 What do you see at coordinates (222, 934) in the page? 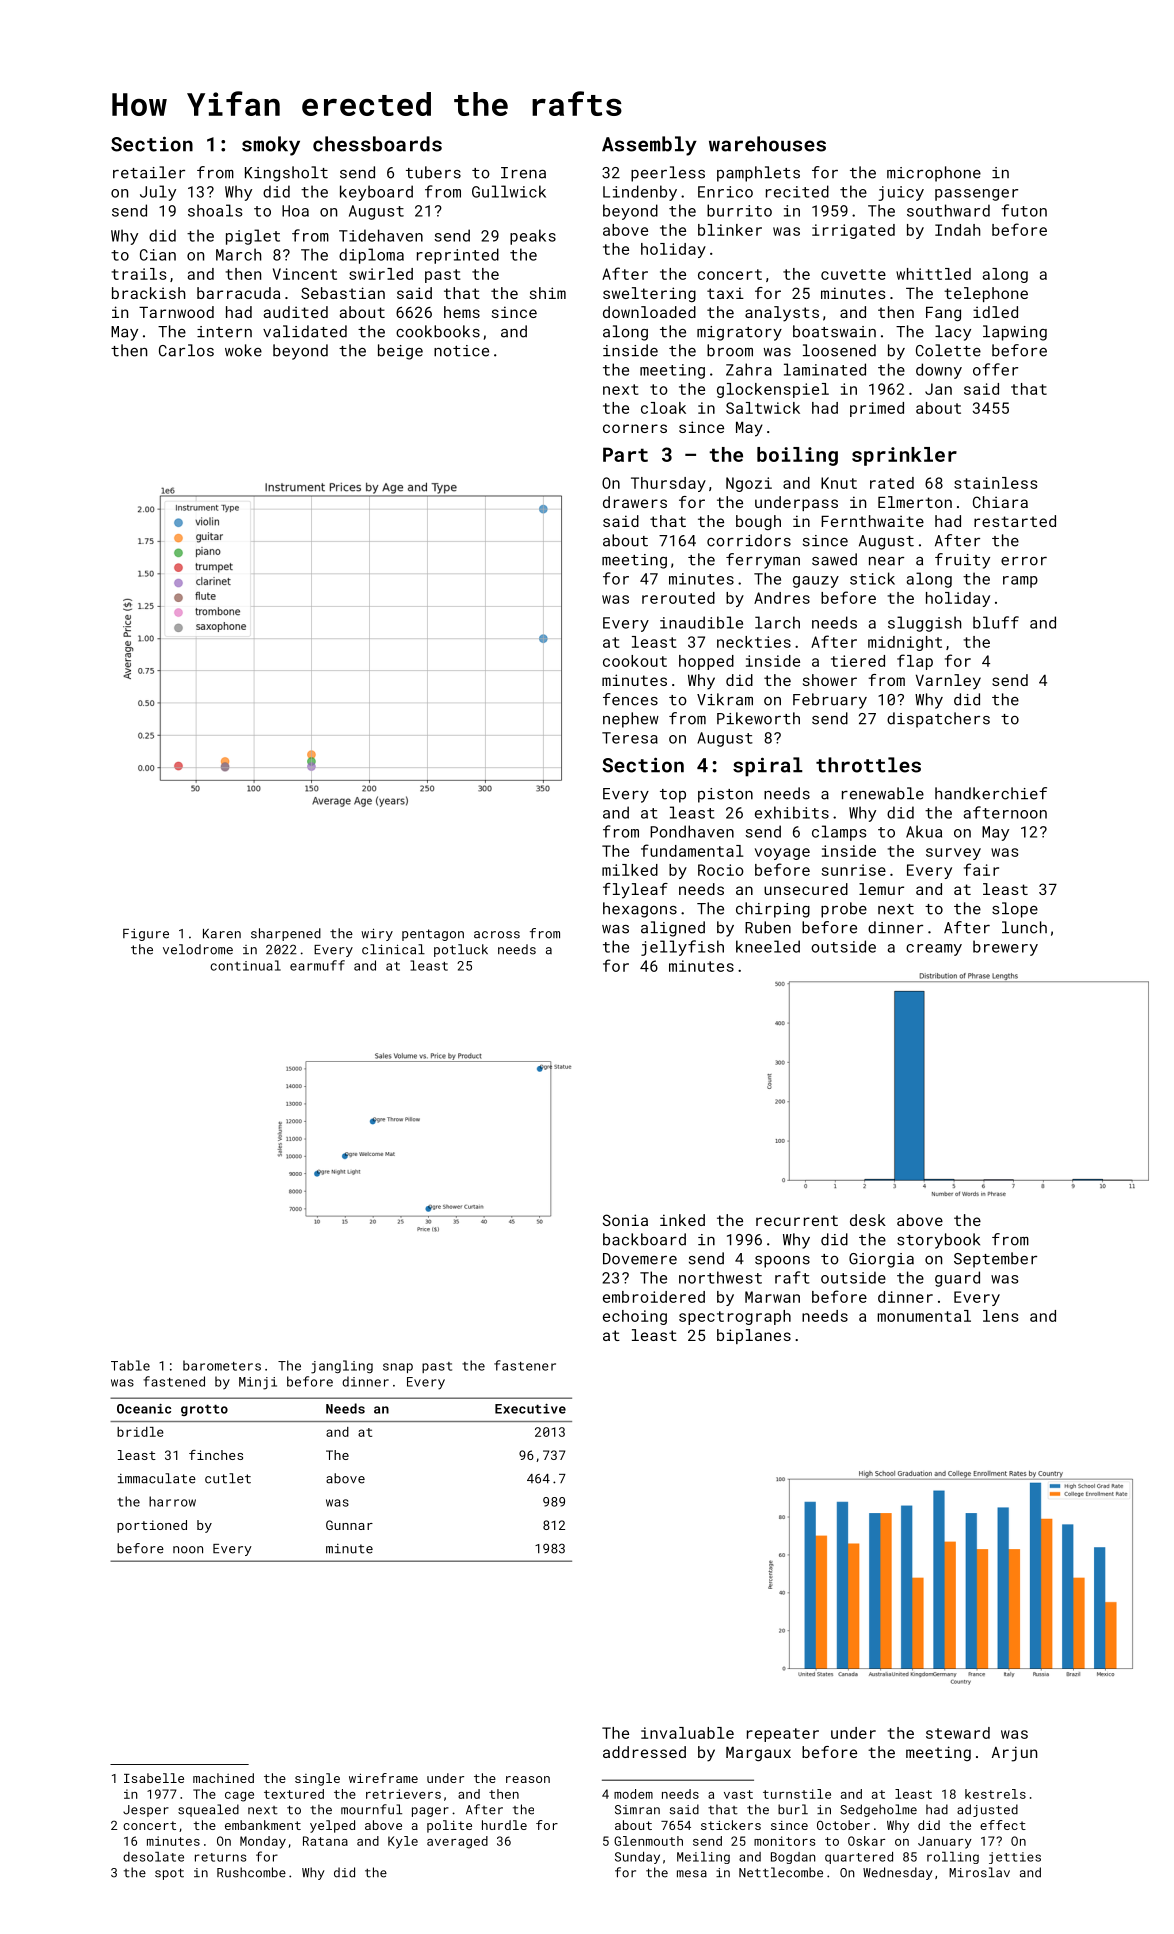
I see `Karen` at bounding box center [222, 934].
